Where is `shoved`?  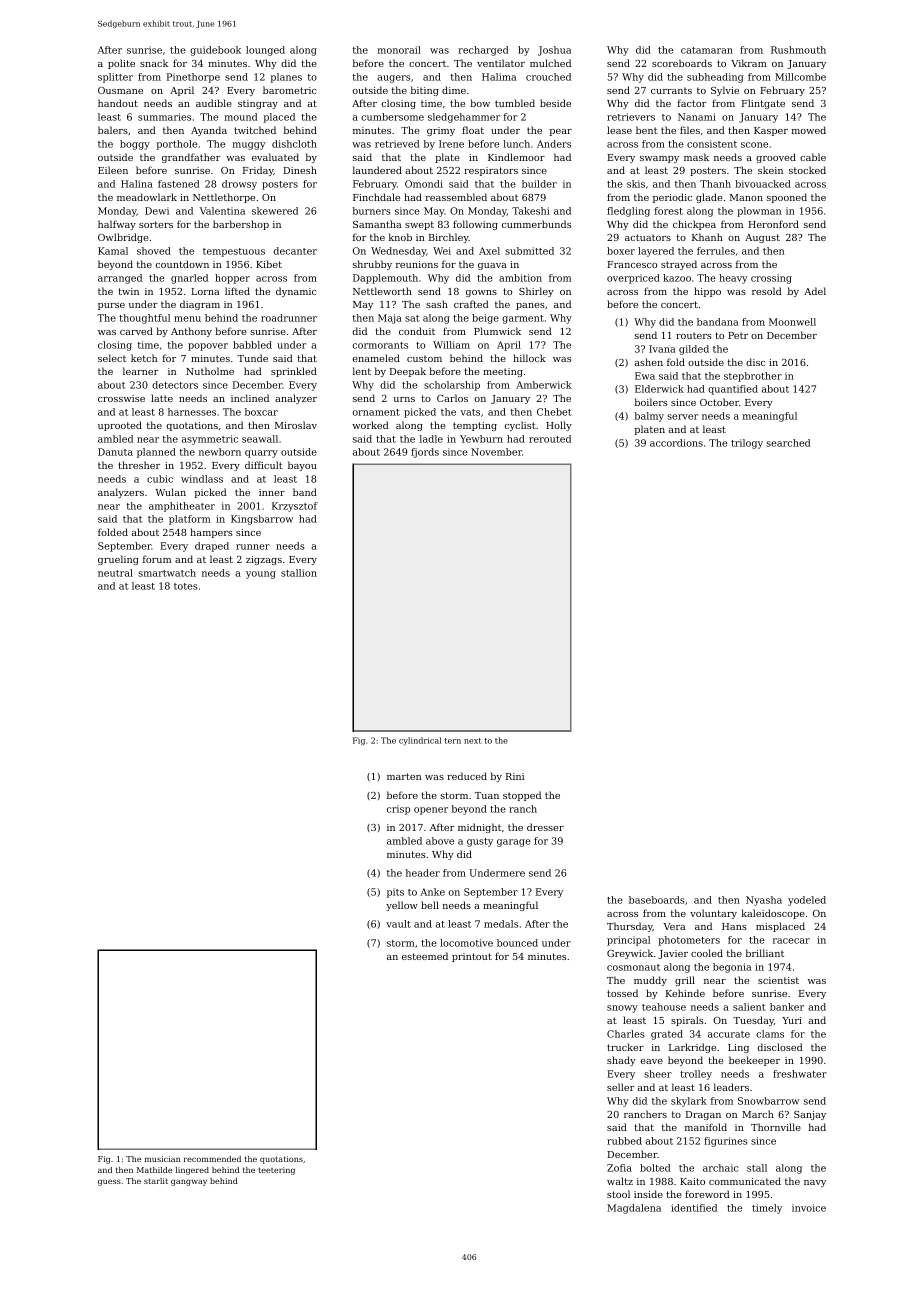 shoved is located at coordinates (154, 251).
